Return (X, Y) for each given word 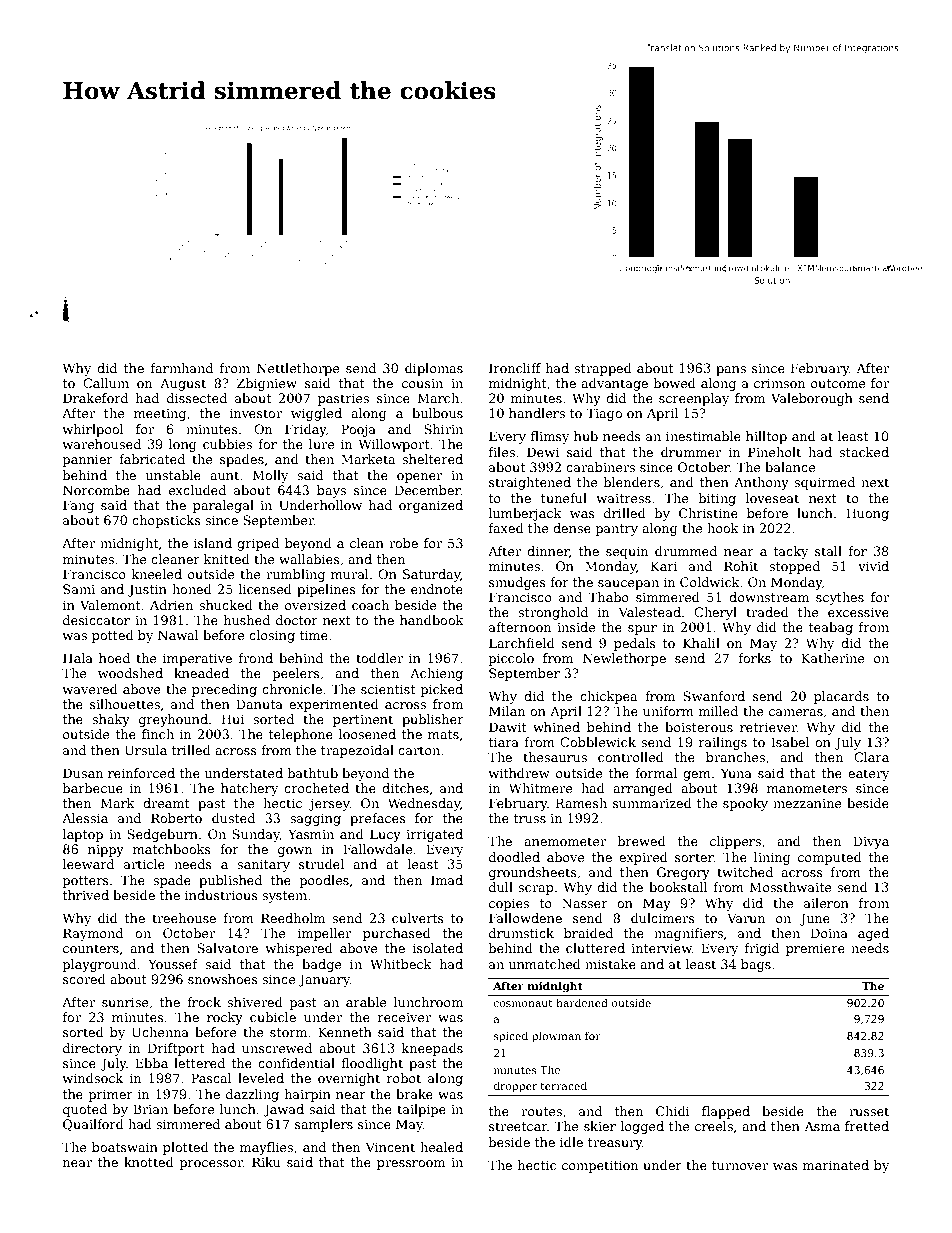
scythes (840, 598)
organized (431, 506)
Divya (871, 842)
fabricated (152, 459)
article (144, 864)
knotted (149, 1162)
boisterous (699, 727)
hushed (247, 620)
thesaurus (555, 757)
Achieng (436, 674)
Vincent (390, 1147)
